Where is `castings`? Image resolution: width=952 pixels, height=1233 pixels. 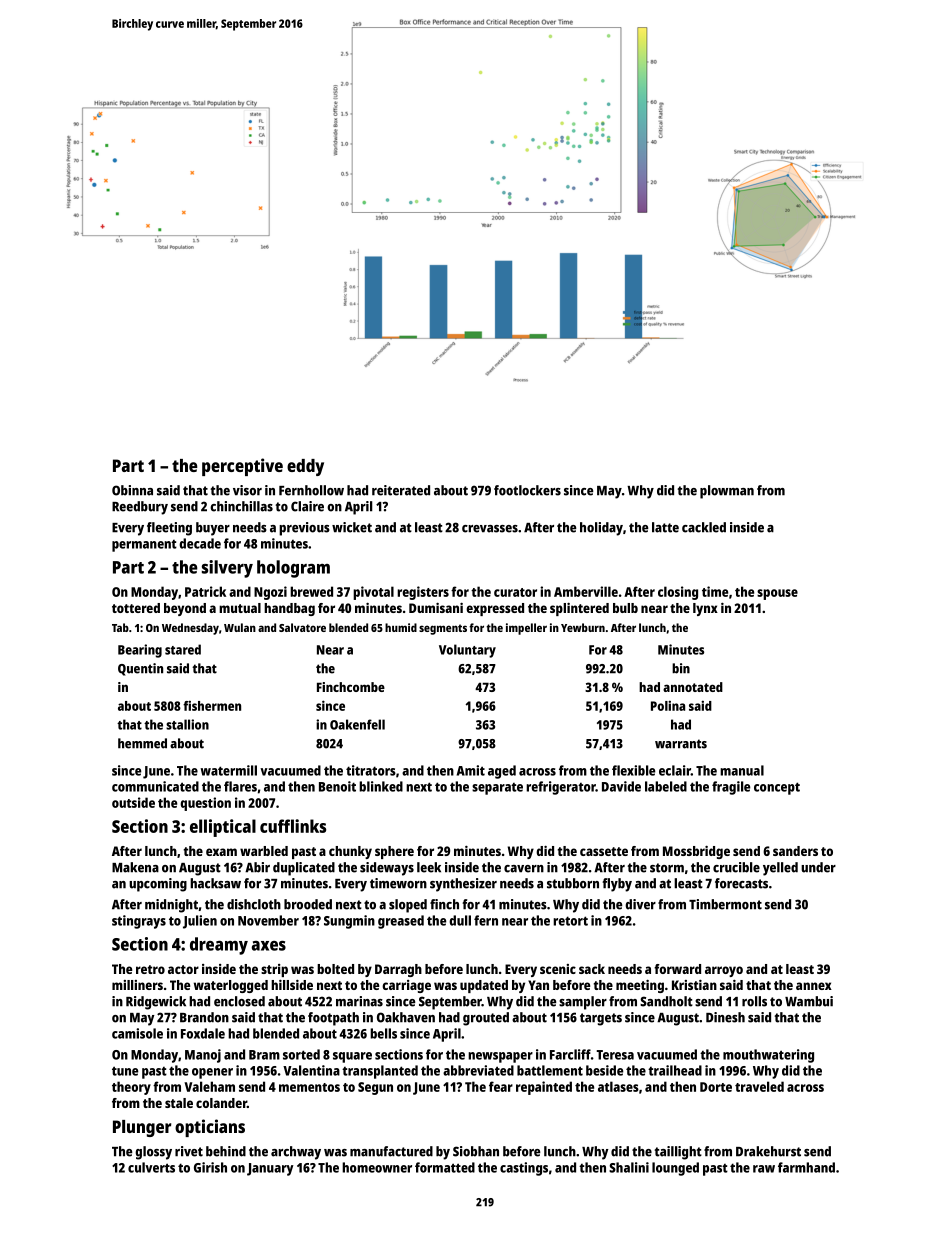
castings is located at coordinates (524, 1169).
